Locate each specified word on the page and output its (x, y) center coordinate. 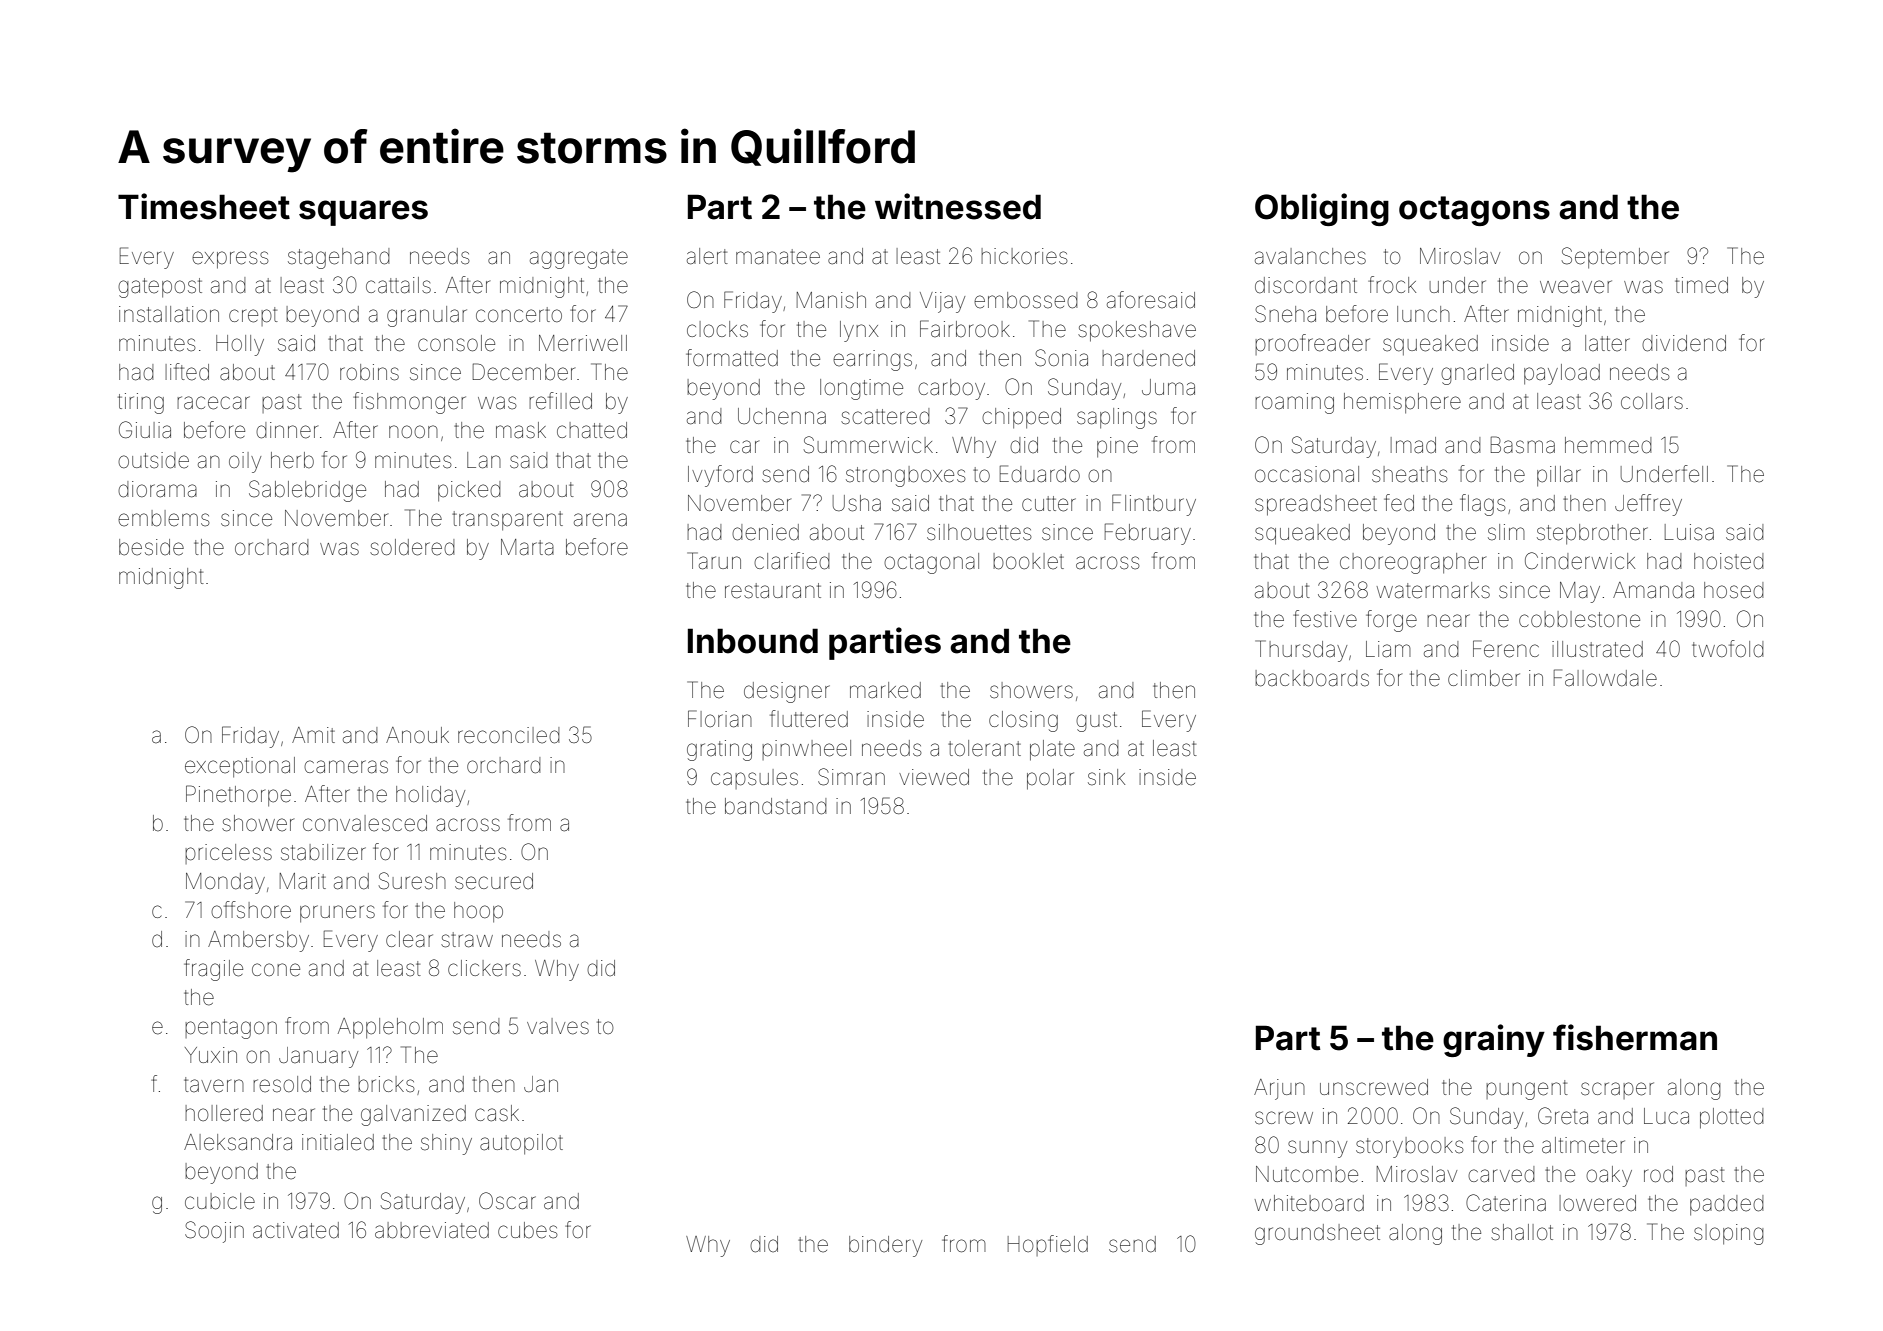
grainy (1494, 1040)
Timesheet (204, 206)
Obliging (1322, 209)
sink (1106, 777)
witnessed (958, 206)
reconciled (508, 735)
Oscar (507, 1201)
